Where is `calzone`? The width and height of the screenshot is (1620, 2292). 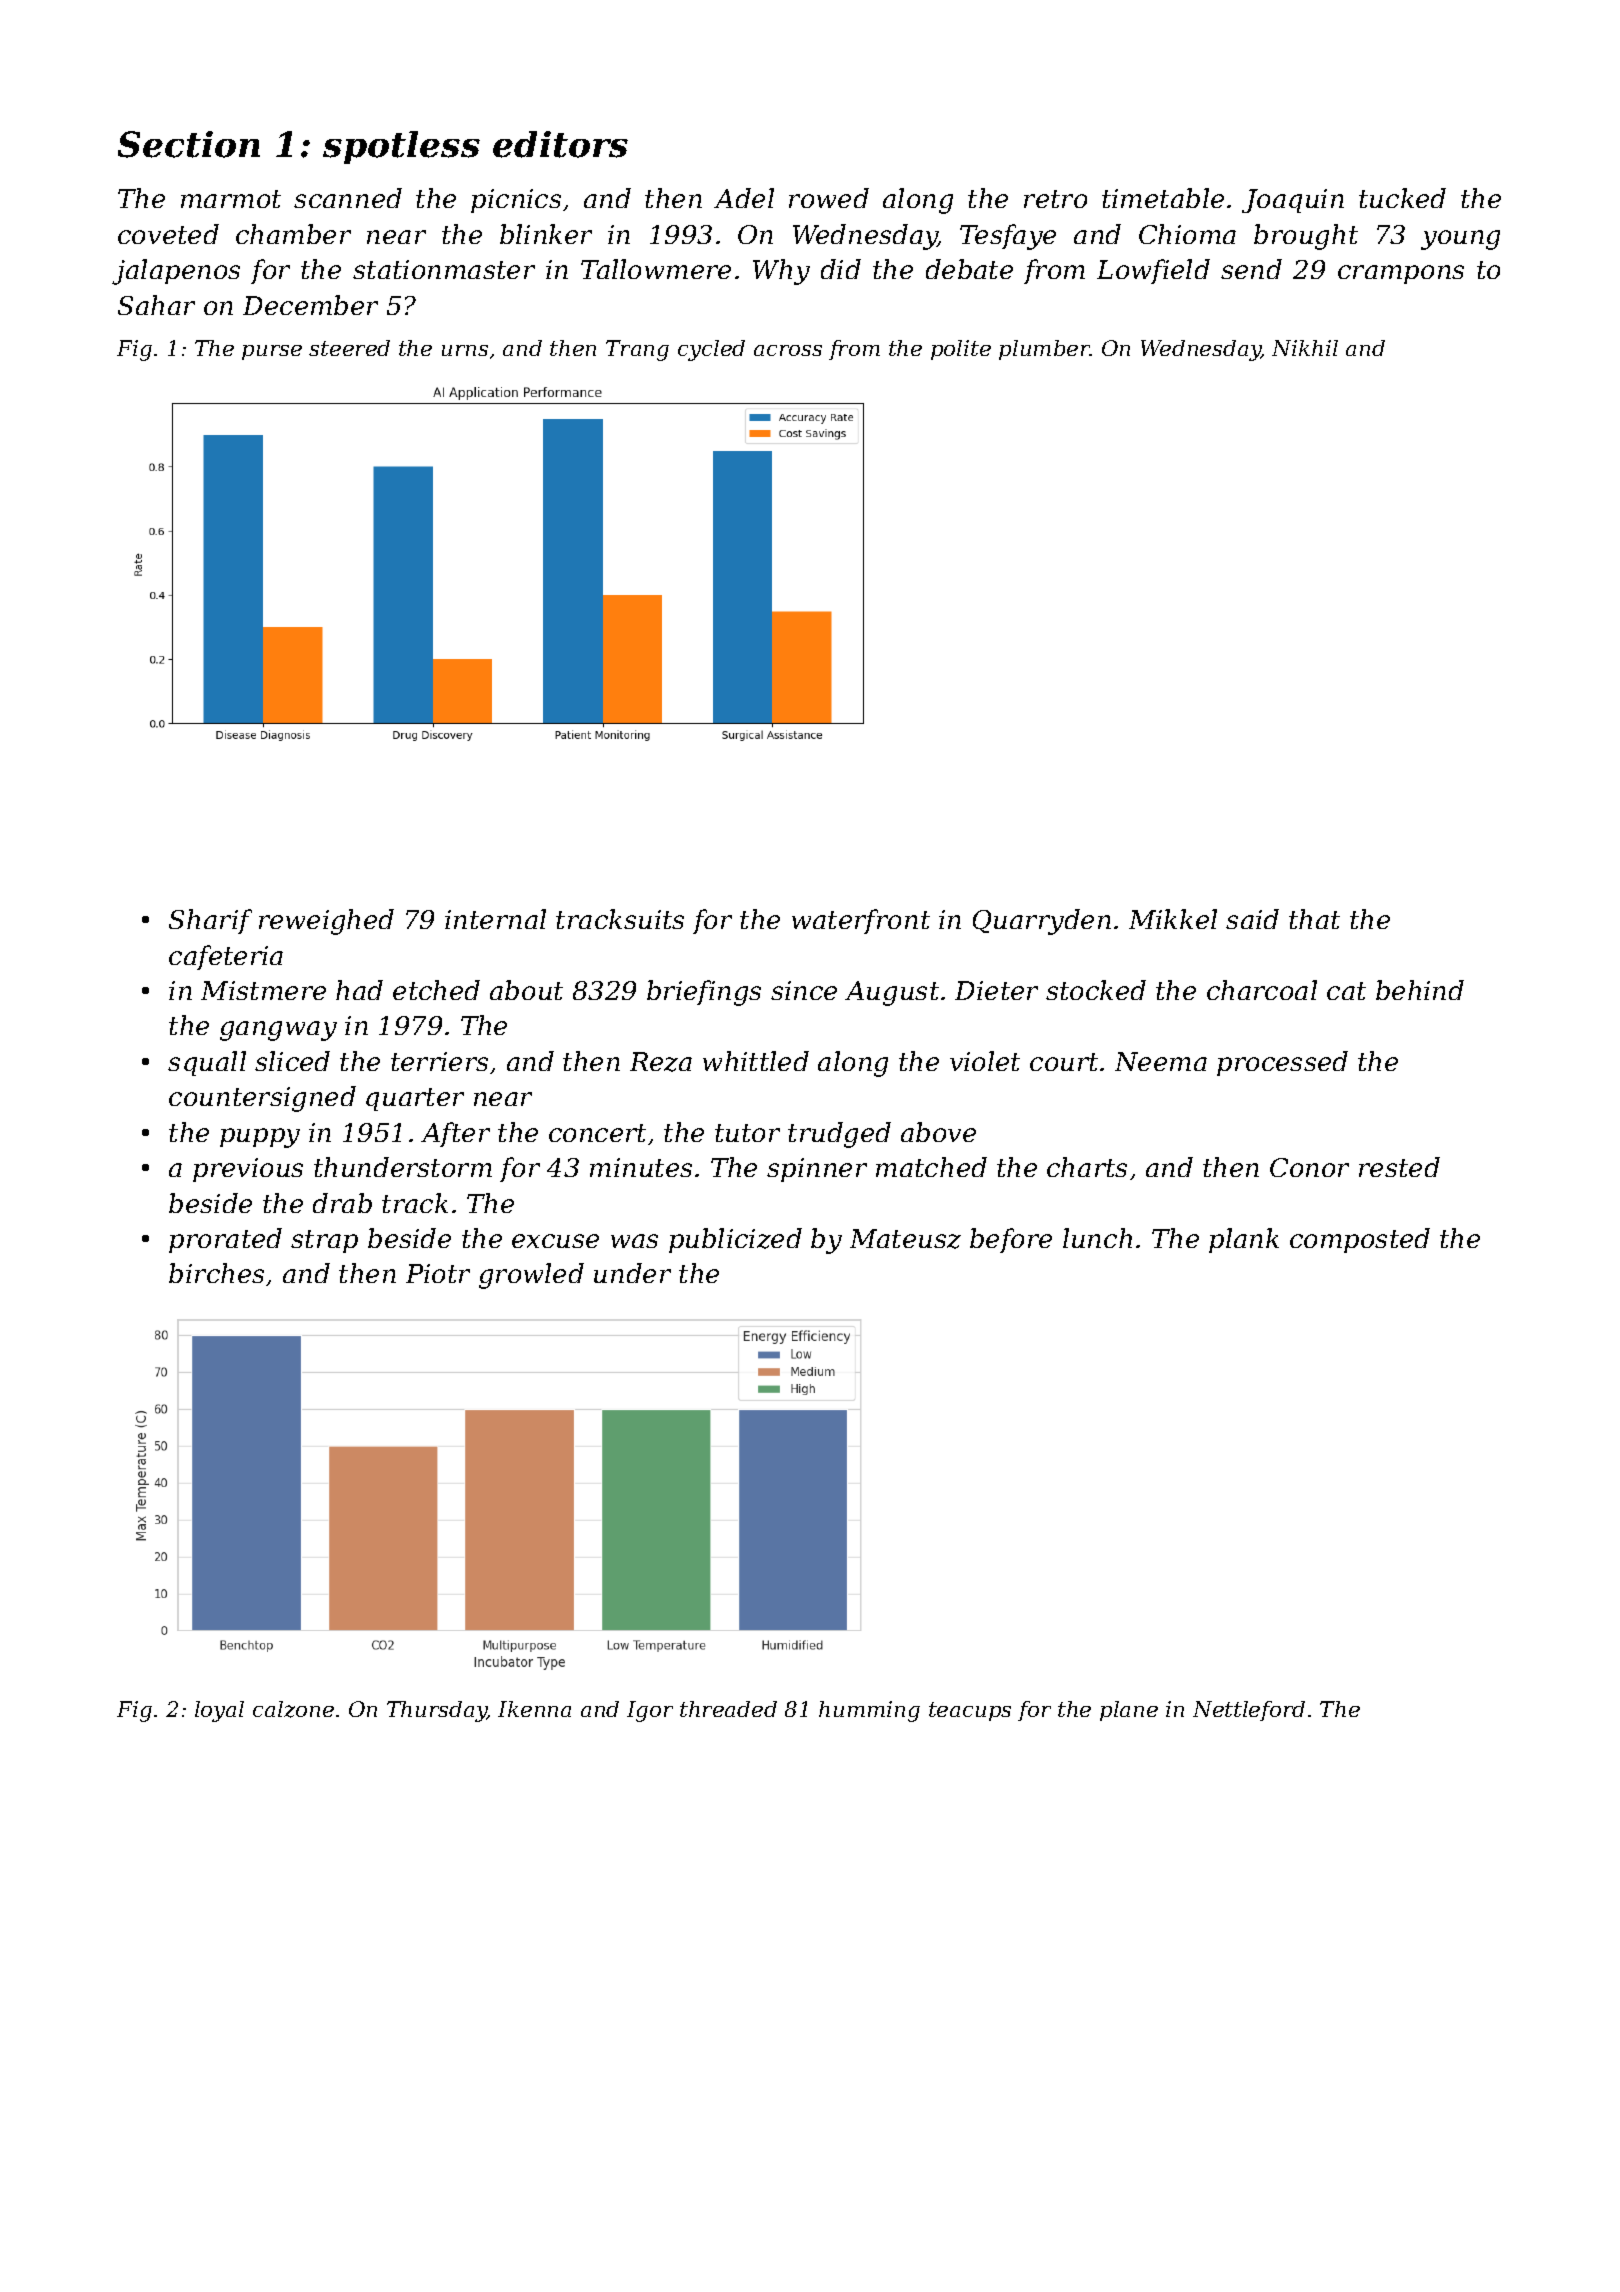
calzone is located at coordinates (293, 1709).
